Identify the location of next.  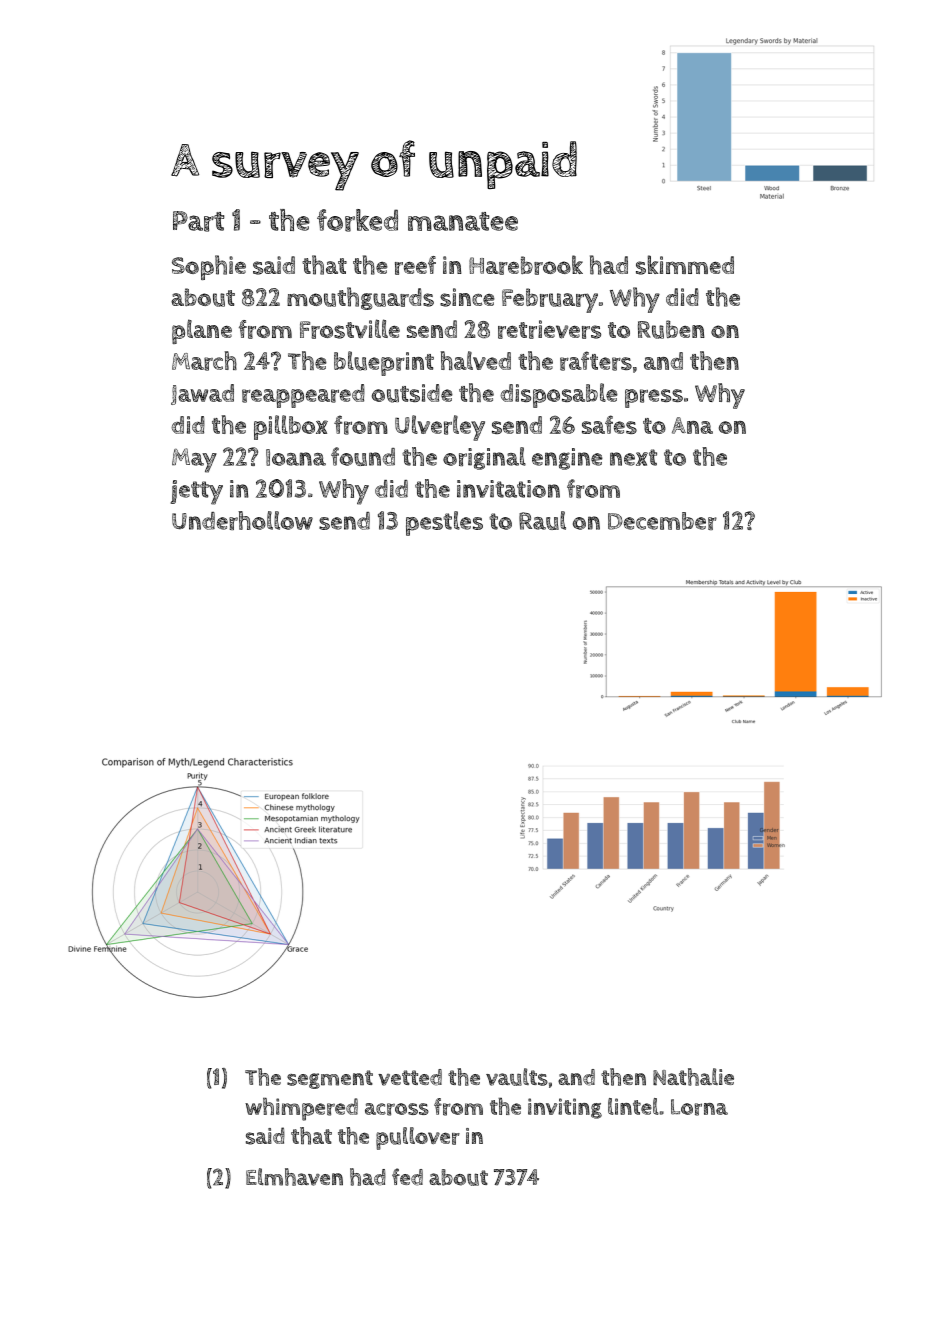
(633, 457).
